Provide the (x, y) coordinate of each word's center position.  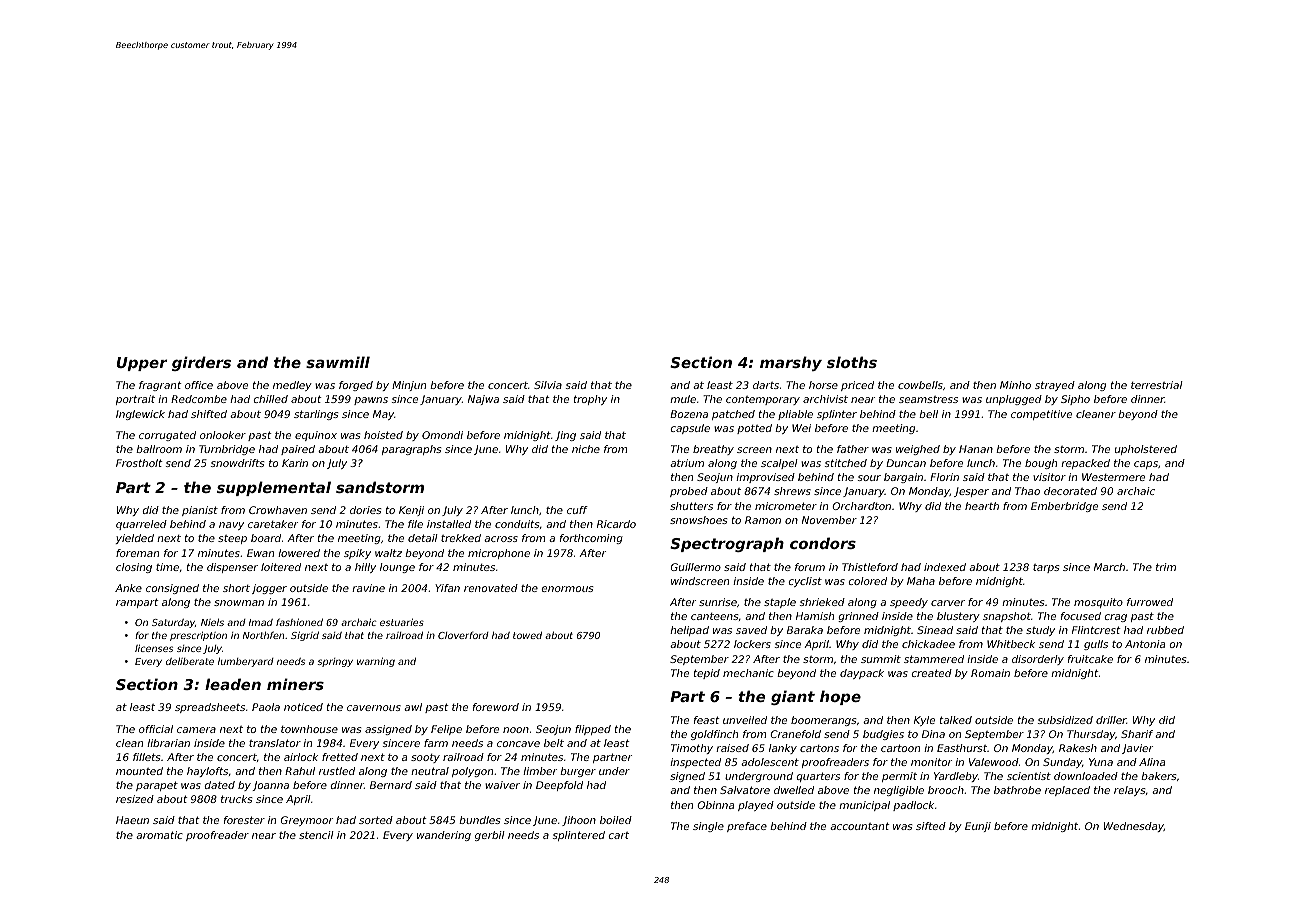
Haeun (132, 820)
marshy (791, 363)
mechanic (748, 673)
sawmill (338, 362)
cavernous (374, 708)
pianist (200, 511)
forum (810, 567)
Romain (990, 673)
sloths (852, 362)
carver (948, 603)
